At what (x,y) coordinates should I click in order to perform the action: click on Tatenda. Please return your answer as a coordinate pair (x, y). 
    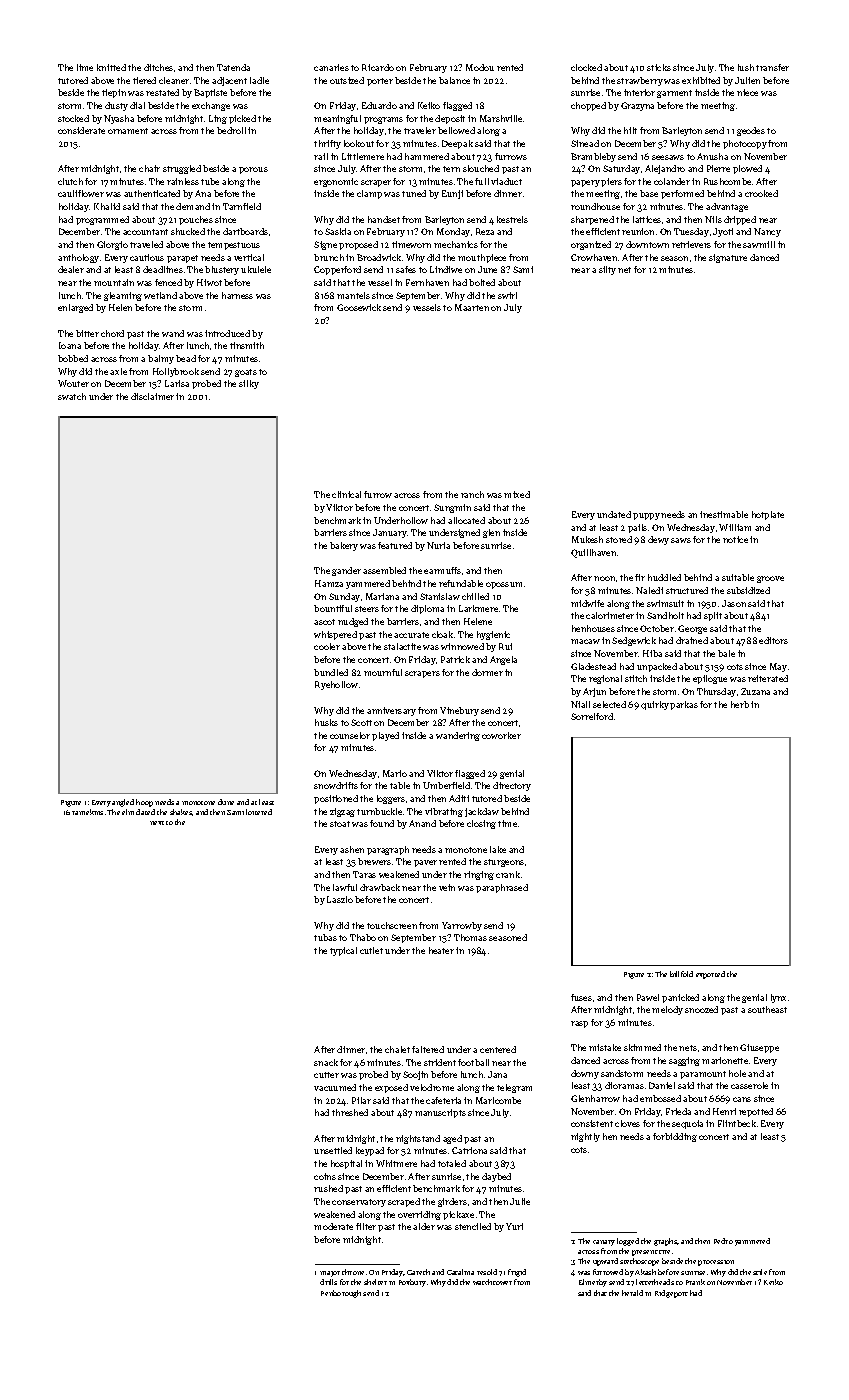
    Looking at the image, I should click on (233, 67).
